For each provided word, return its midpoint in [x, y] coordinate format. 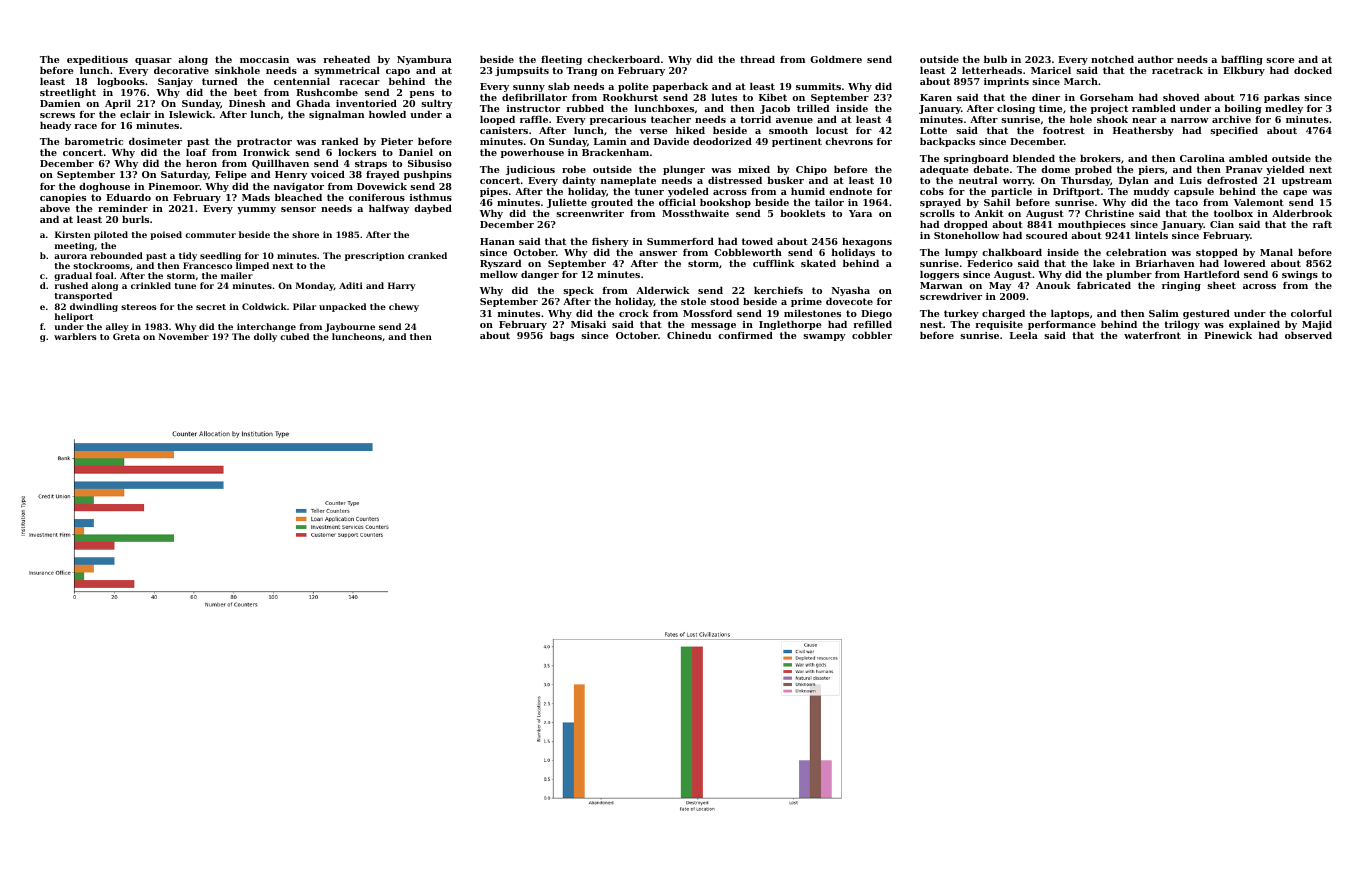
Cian [1222, 224]
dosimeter [155, 141]
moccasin [264, 59]
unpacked [342, 307]
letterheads [992, 70]
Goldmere [836, 59]
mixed [754, 169]
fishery [610, 242]
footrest [1064, 130]
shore [305, 234]
